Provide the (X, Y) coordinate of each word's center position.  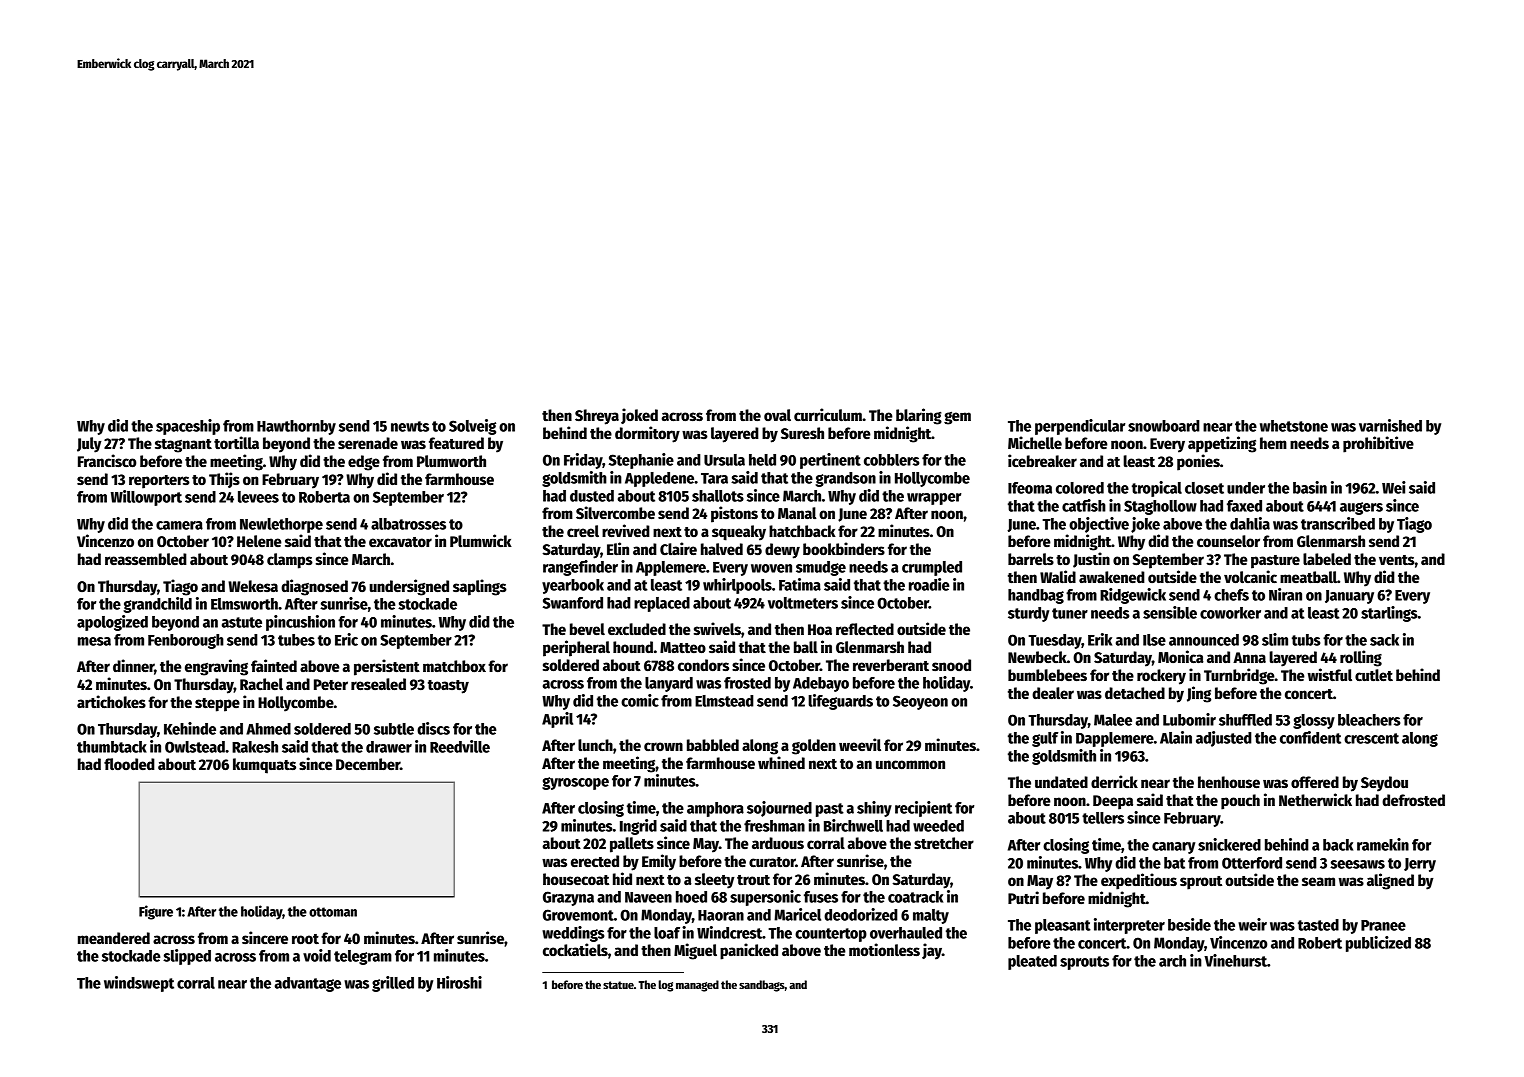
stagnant (183, 446)
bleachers (1369, 720)
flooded (129, 764)
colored (1080, 488)
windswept (139, 984)
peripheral (576, 648)
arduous (778, 843)
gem (957, 418)
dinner (133, 665)
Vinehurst (1235, 960)
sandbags (762, 986)
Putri (1023, 897)
